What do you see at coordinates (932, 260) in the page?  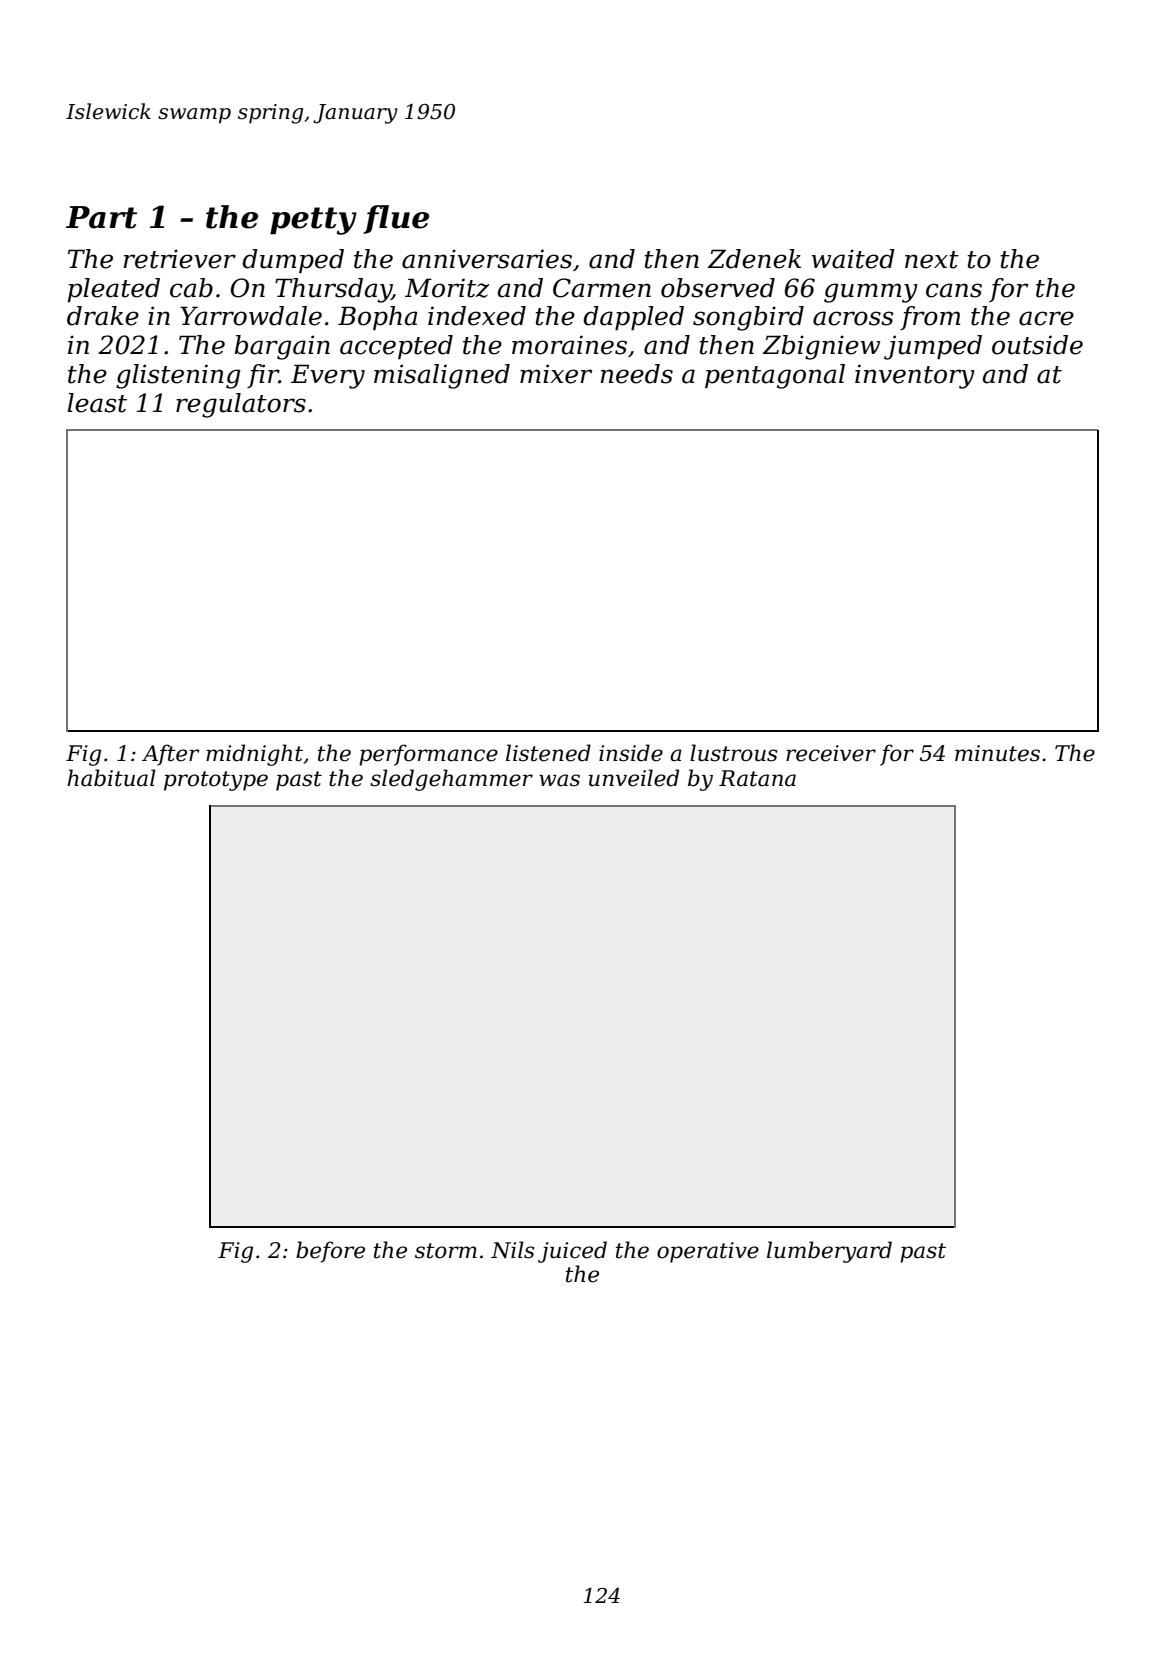 I see `next` at bounding box center [932, 260].
